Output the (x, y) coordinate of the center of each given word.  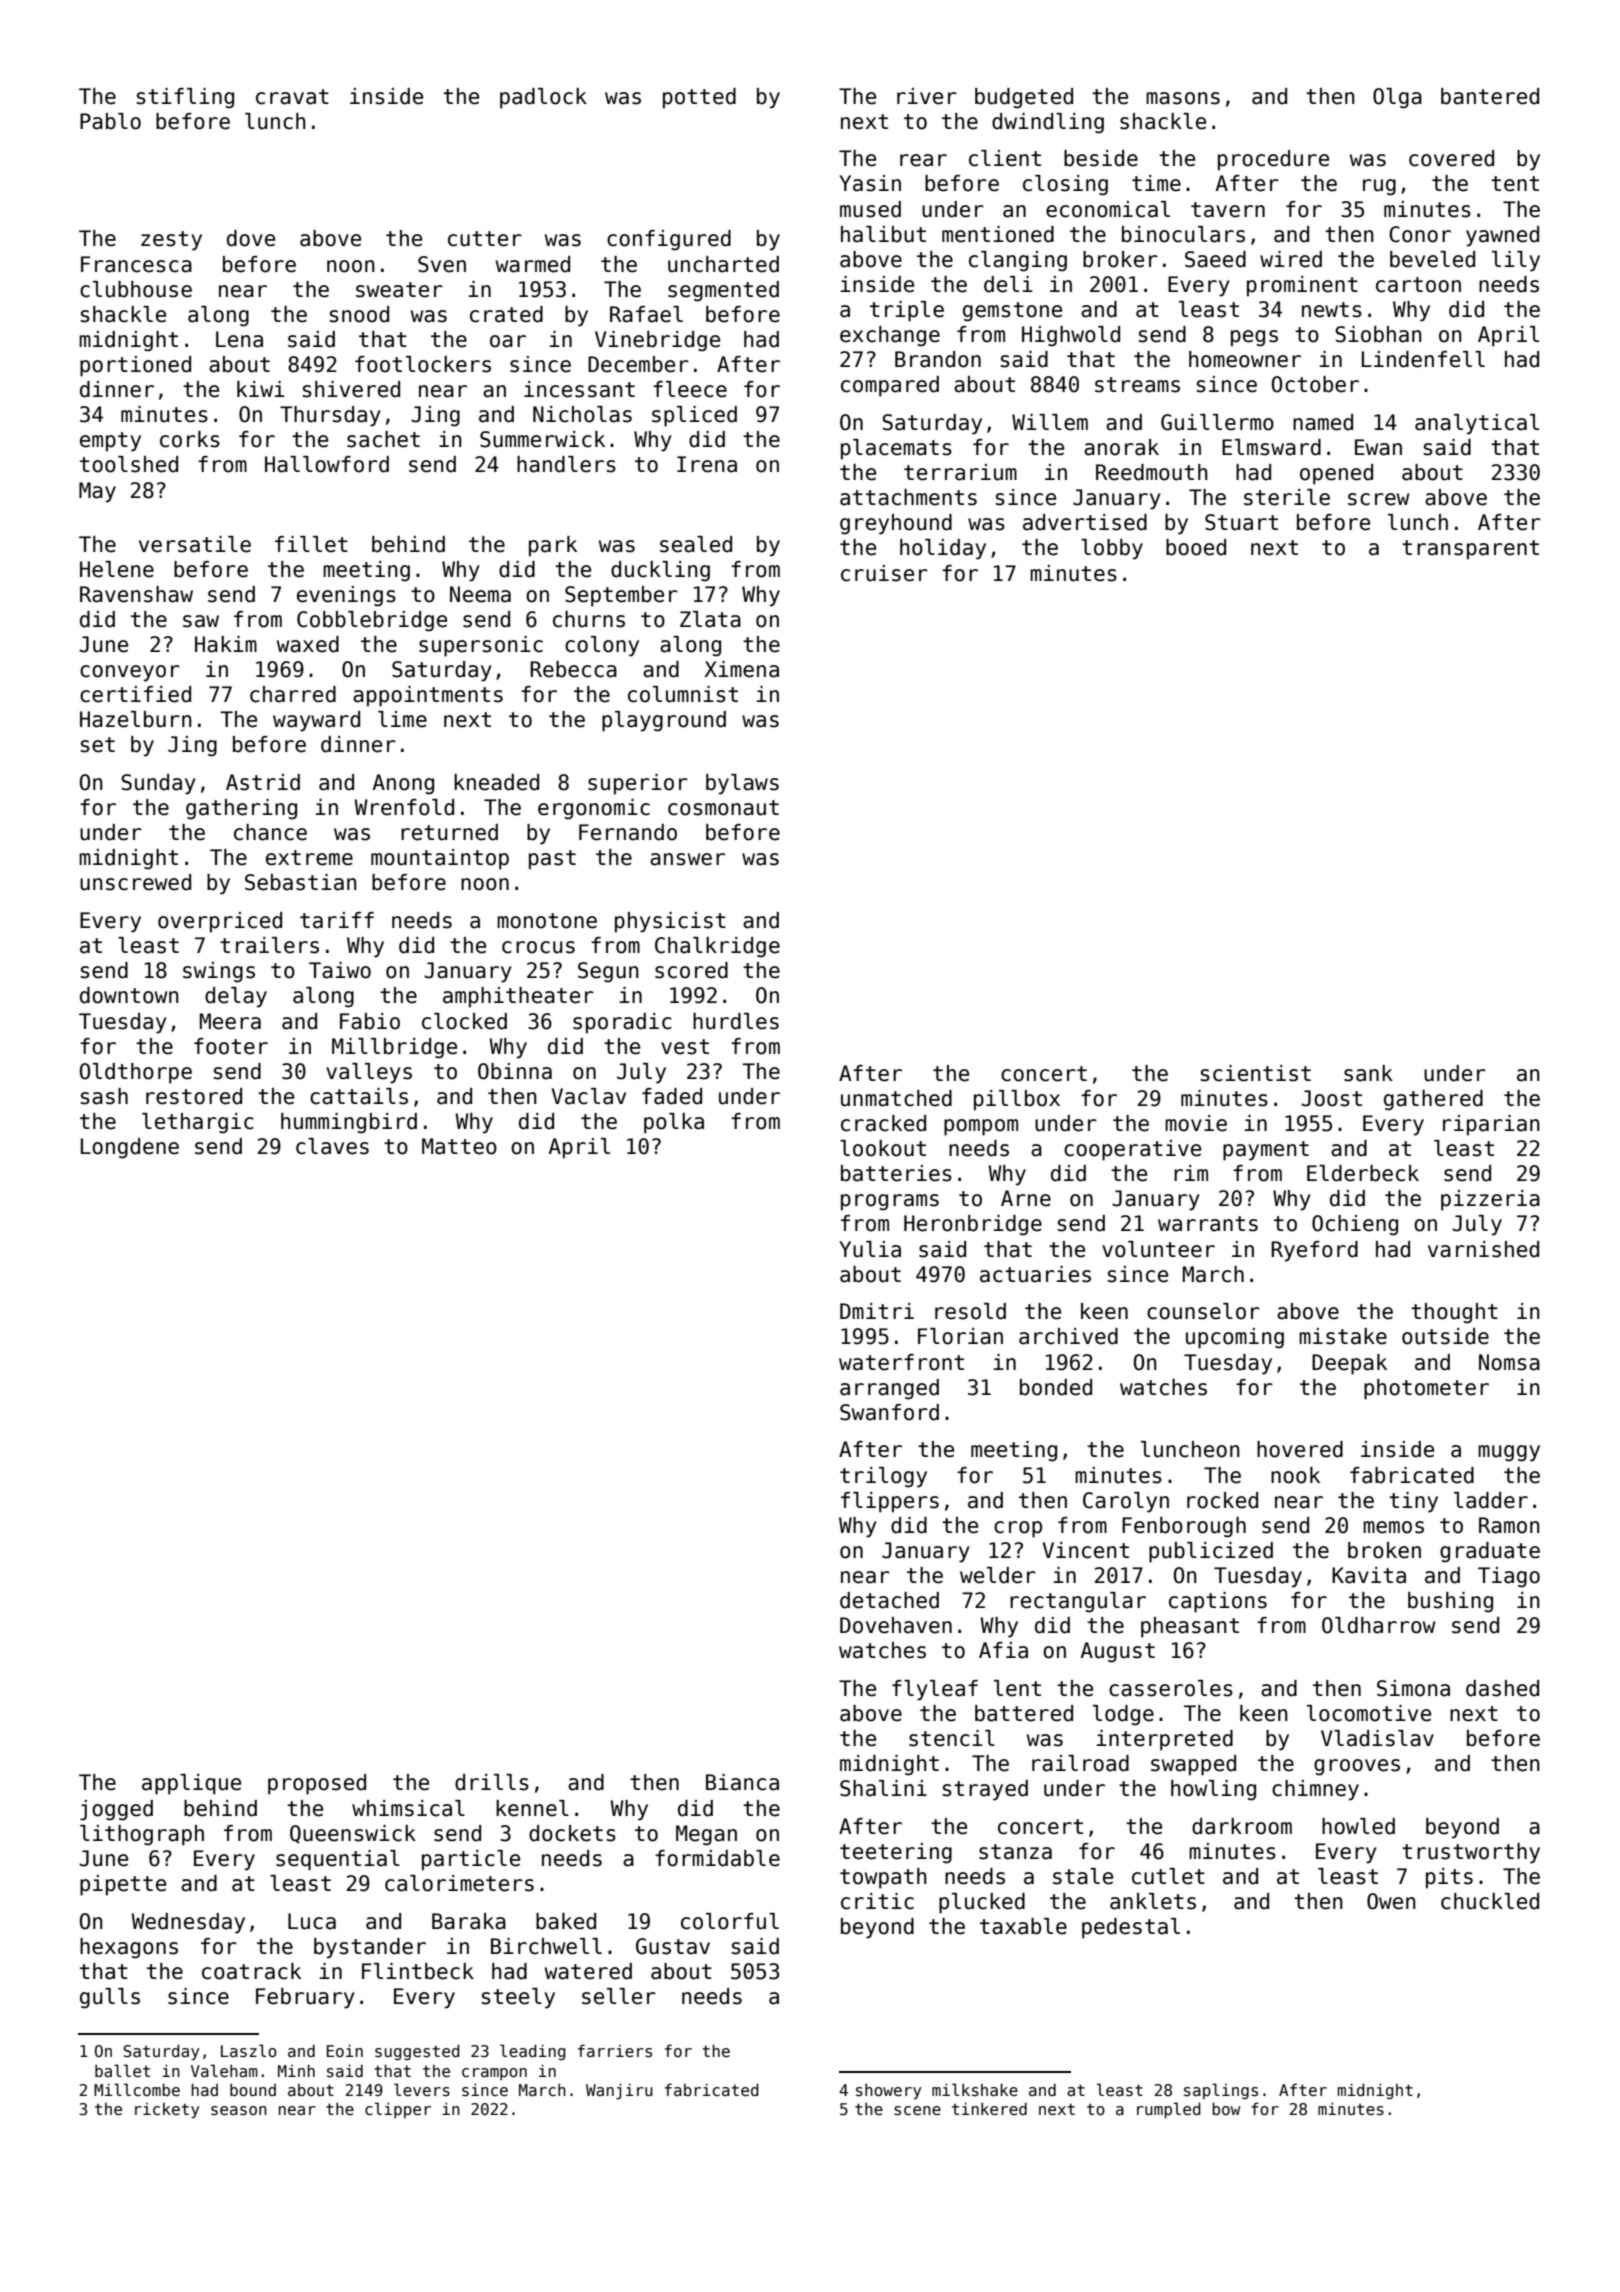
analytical (1477, 424)
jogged (116, 1810)
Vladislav (1377, 1738)
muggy (1509, 1453)
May (97, 492)
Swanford (889, 1412)
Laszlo (249, 2051)
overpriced (220, 922)
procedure (1273, 160)
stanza (1015, 1852)
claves (332, 1146)
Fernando (628, 832)
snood (359, 314)
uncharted (723, 264)
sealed (696, 544)
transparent (1470, 550)
